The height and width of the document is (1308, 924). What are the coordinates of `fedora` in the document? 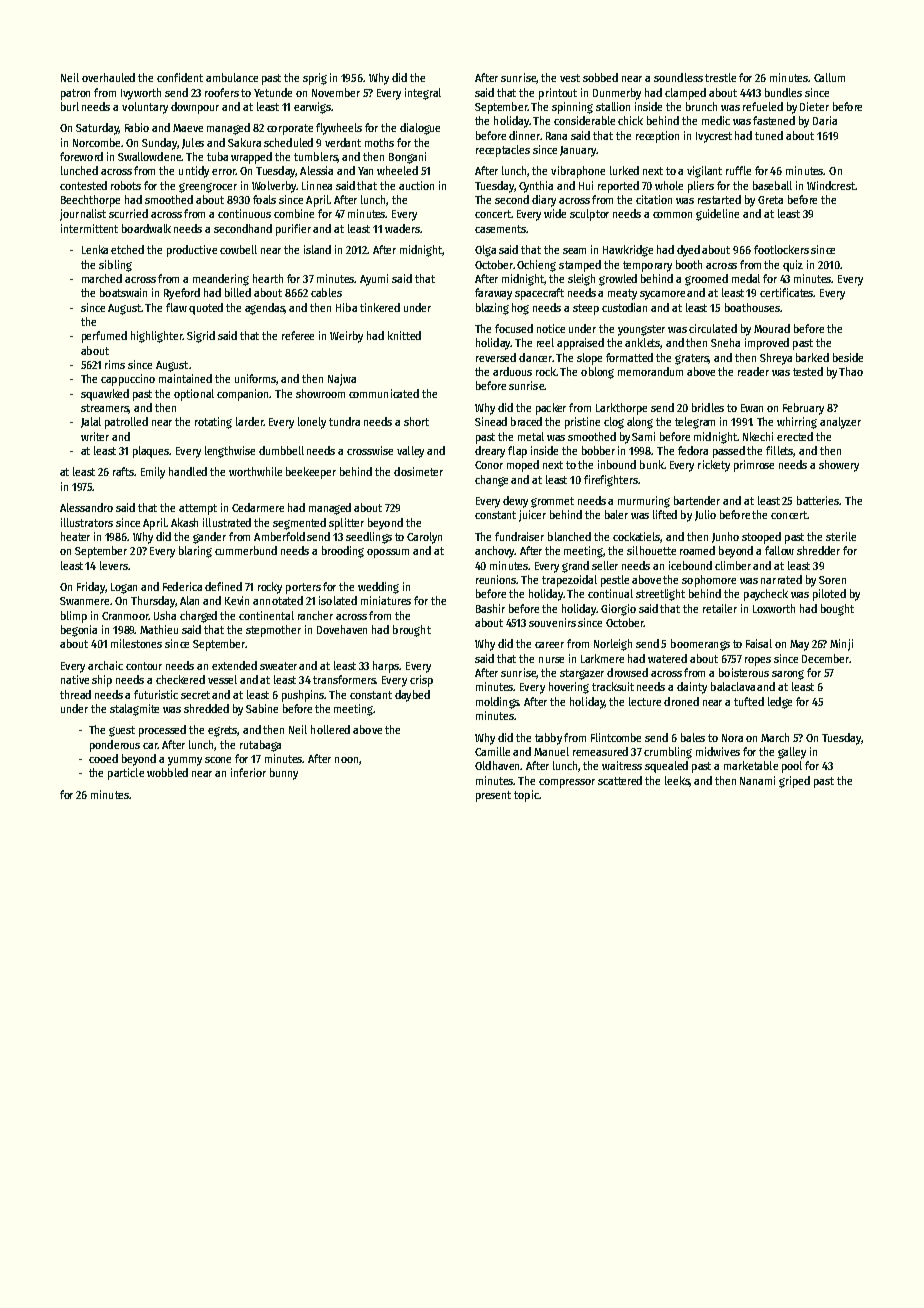 It's located at (693, 450).
